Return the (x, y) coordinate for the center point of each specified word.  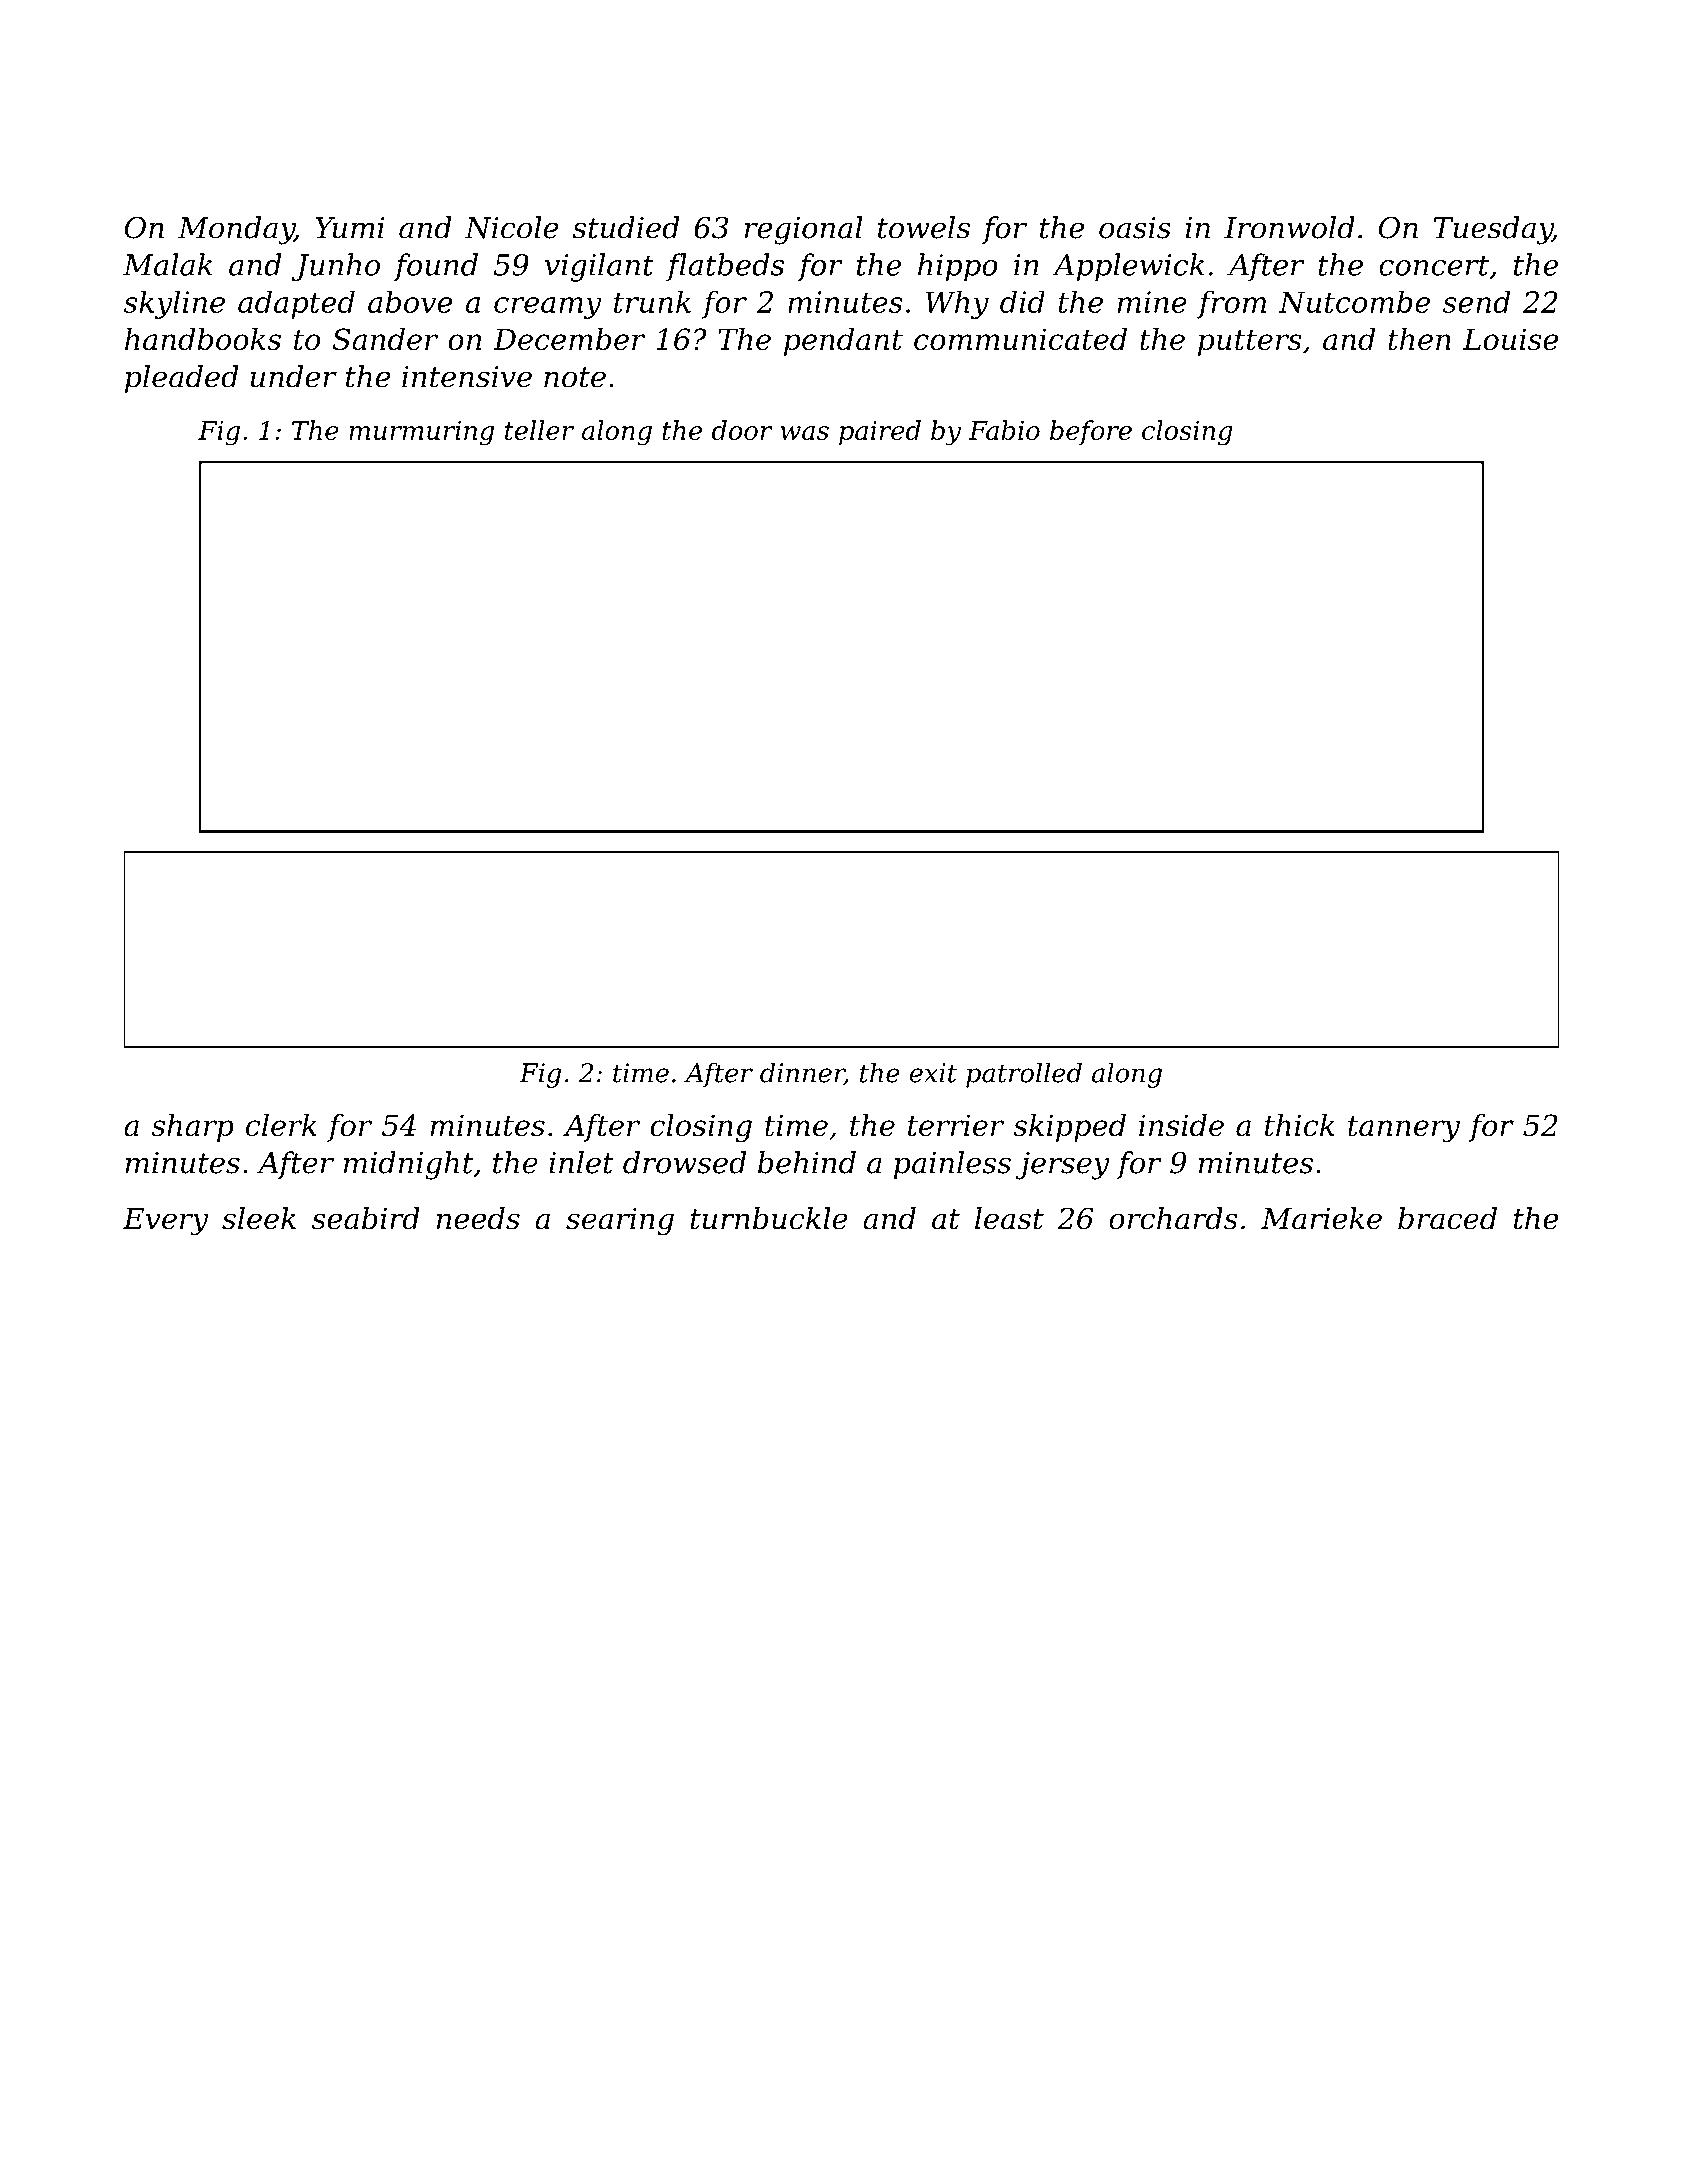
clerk (281, 1125)
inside (1181, 1125)
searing (620, 1222)
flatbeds (725, 267)
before (1091, 432)
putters (1250, 343)
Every (165, 1222)
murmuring (421, 433)
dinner (802, 1073)
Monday (236, 230)
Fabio (1004, 430)
